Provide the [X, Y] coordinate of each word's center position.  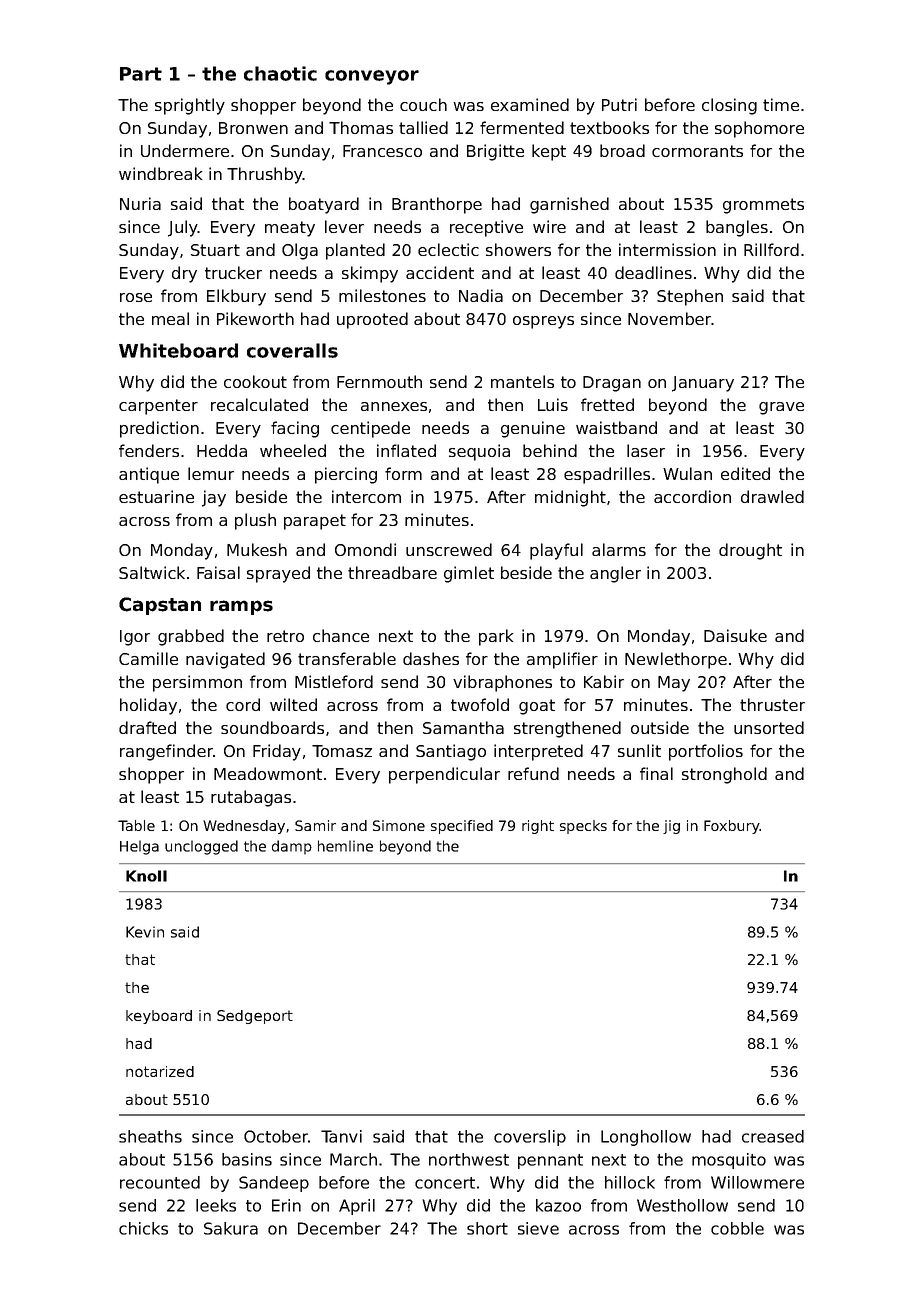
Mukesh [257, 549]
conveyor [372, 77]
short [487, 1228]
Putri [619, 104]
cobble [737, 1228]
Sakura [231, 1228]
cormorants [697, 151]
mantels [522, 381]
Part [141, 74]
